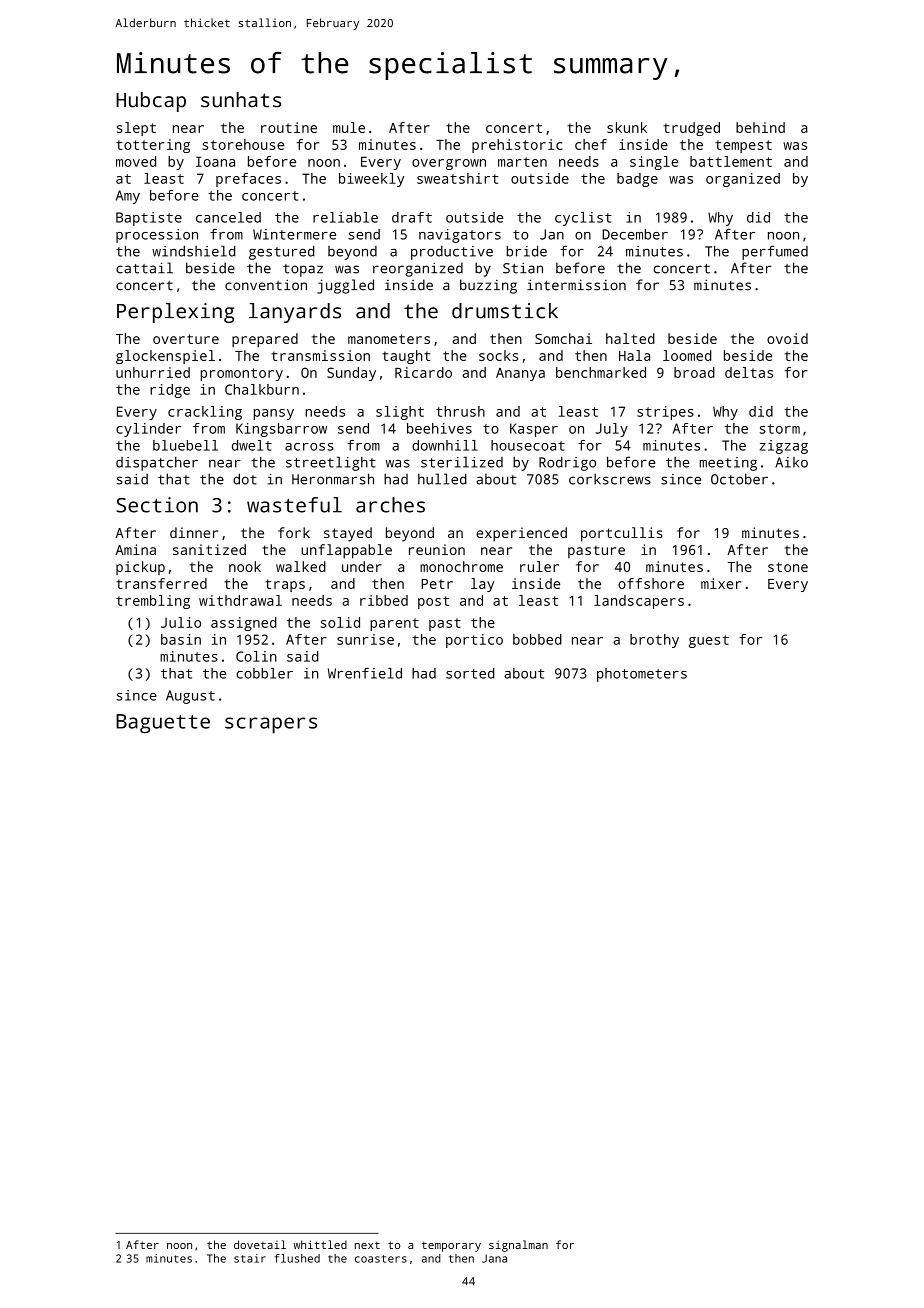 The height and width of the screenshot is (1308, 924). What do you see at coordinates (271, 725) in the screenshot?
I see `scrapers` at bounding box center [271, 725].
